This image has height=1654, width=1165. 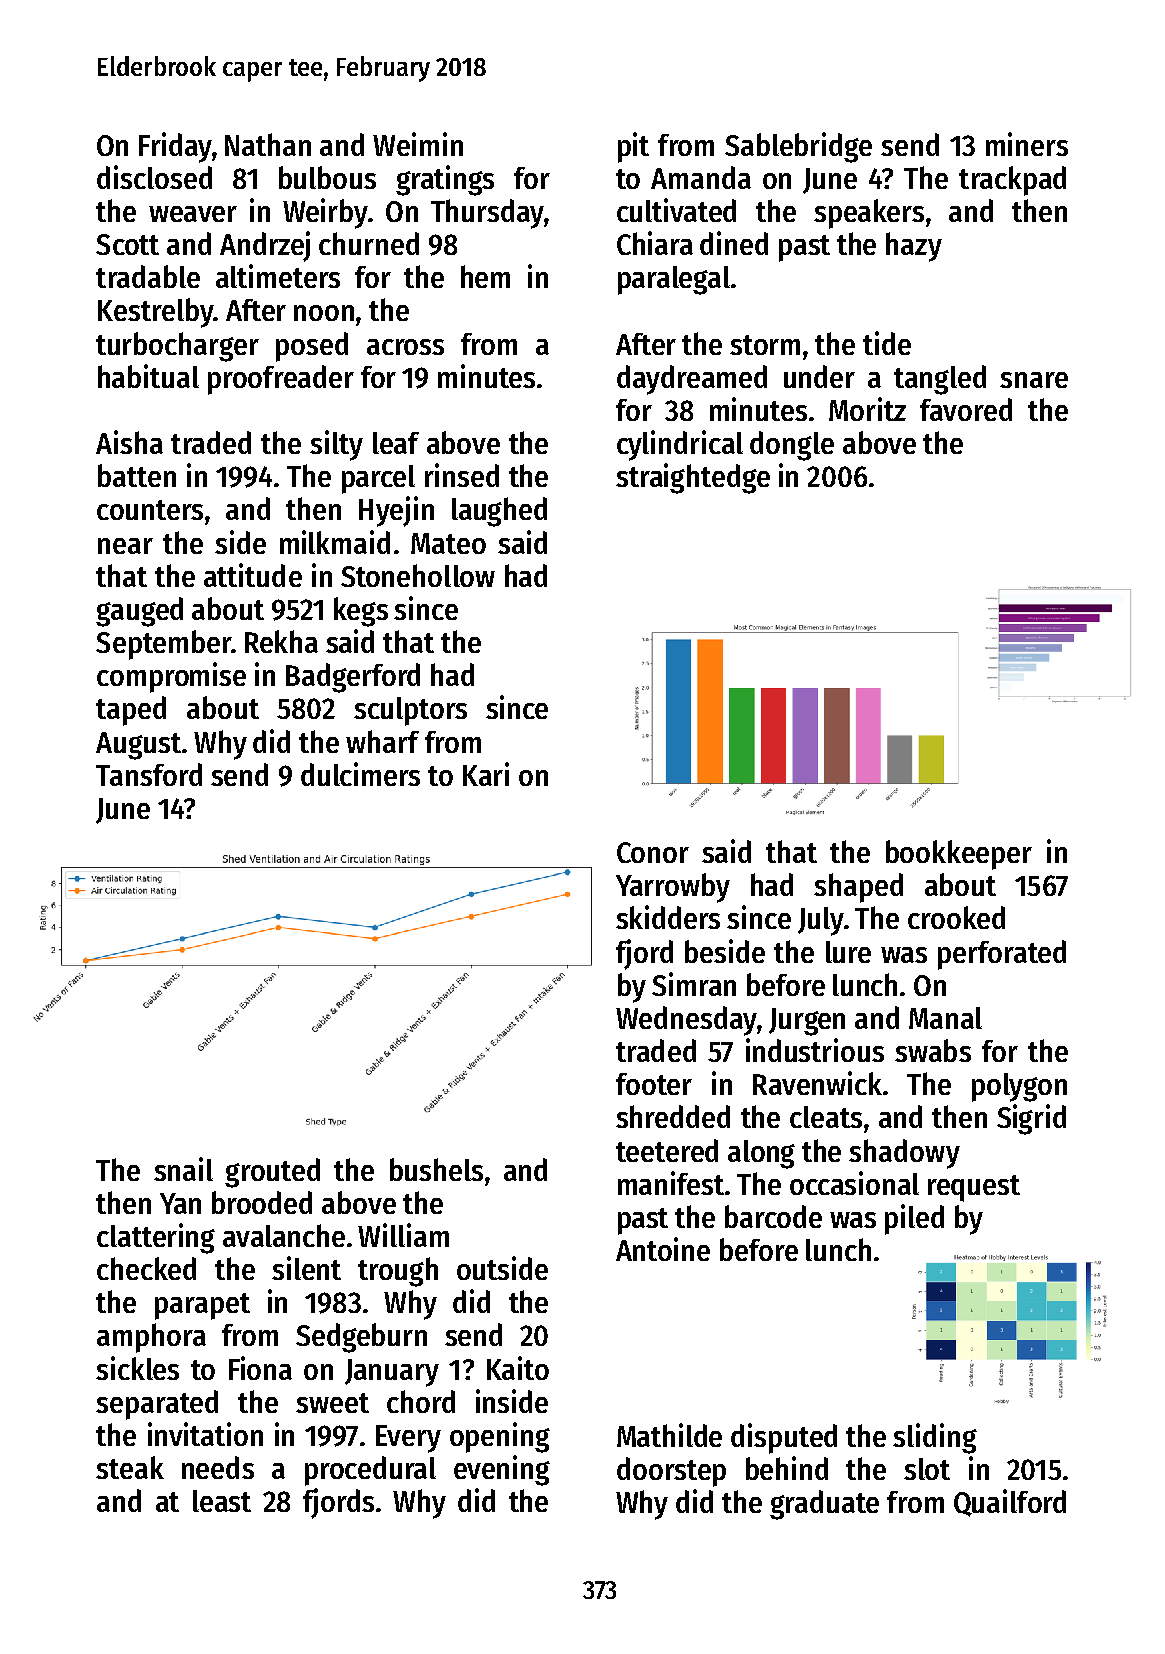 What do you see at coordinates (1019, 1087) in the image?
I see `polygon` at bounding box center [1019, 1087].
